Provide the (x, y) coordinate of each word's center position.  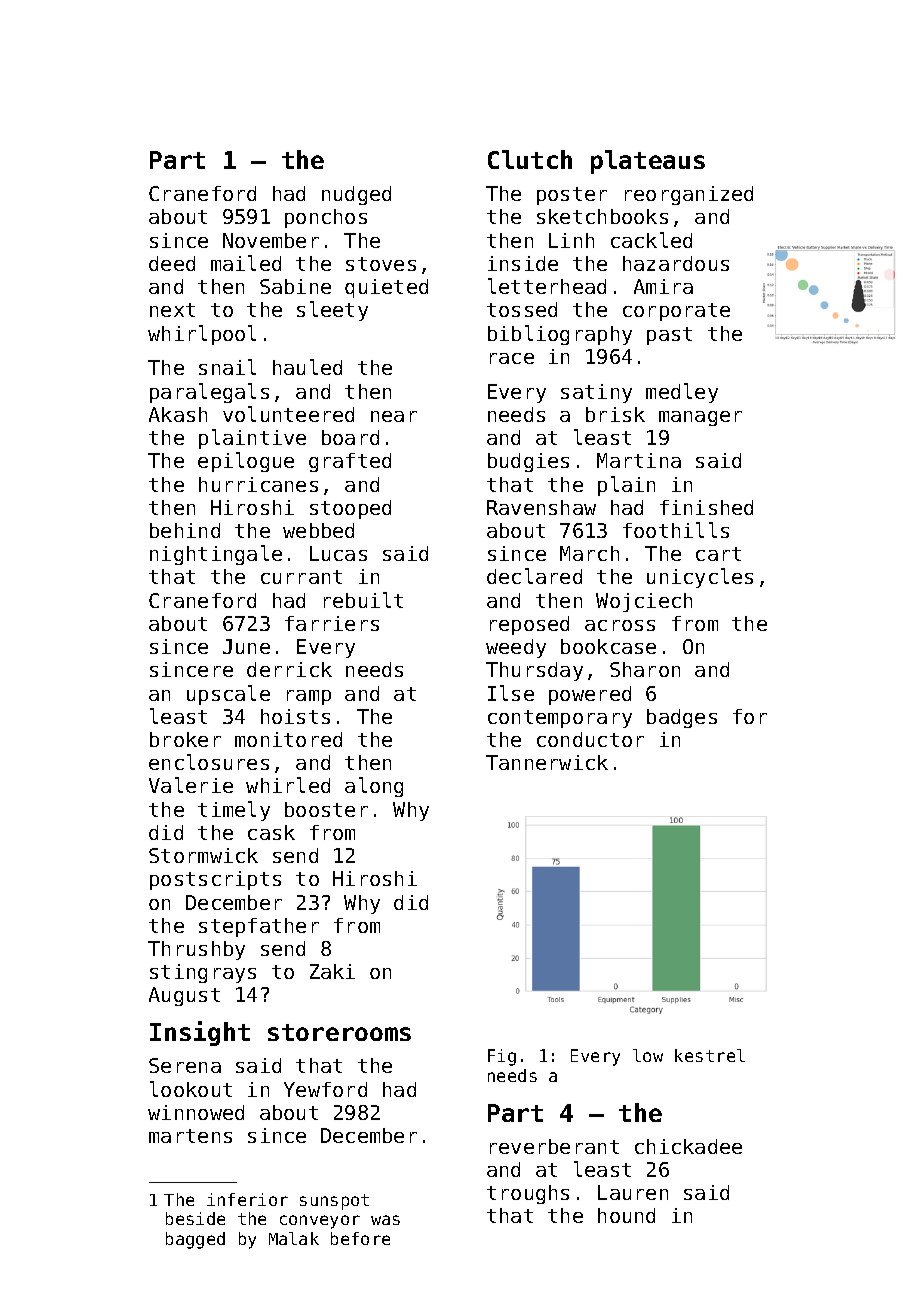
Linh (571, 240)
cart (718, 554)
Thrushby (196, 950)
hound (626, 1215)
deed (172, 263)
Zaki (332, 971)
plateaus (648, 162)
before (360, 1238)
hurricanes (258, 484)
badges (682, 718)
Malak (294, 1238)
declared (534, 576)
